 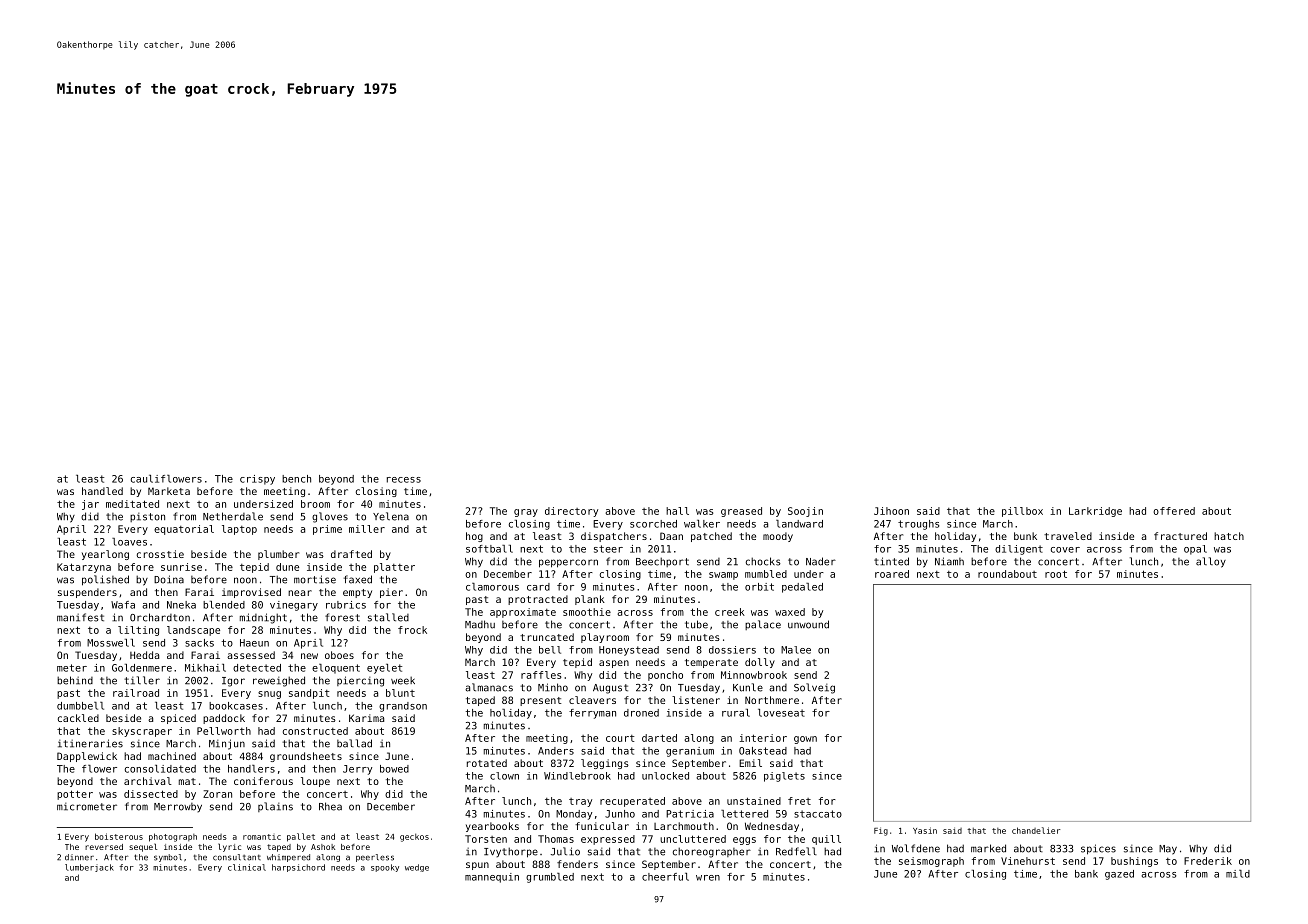 What do you see at coordinates (181, 567) in the screenshot?
I see `sunrise` at bounding box center [181, 567].
